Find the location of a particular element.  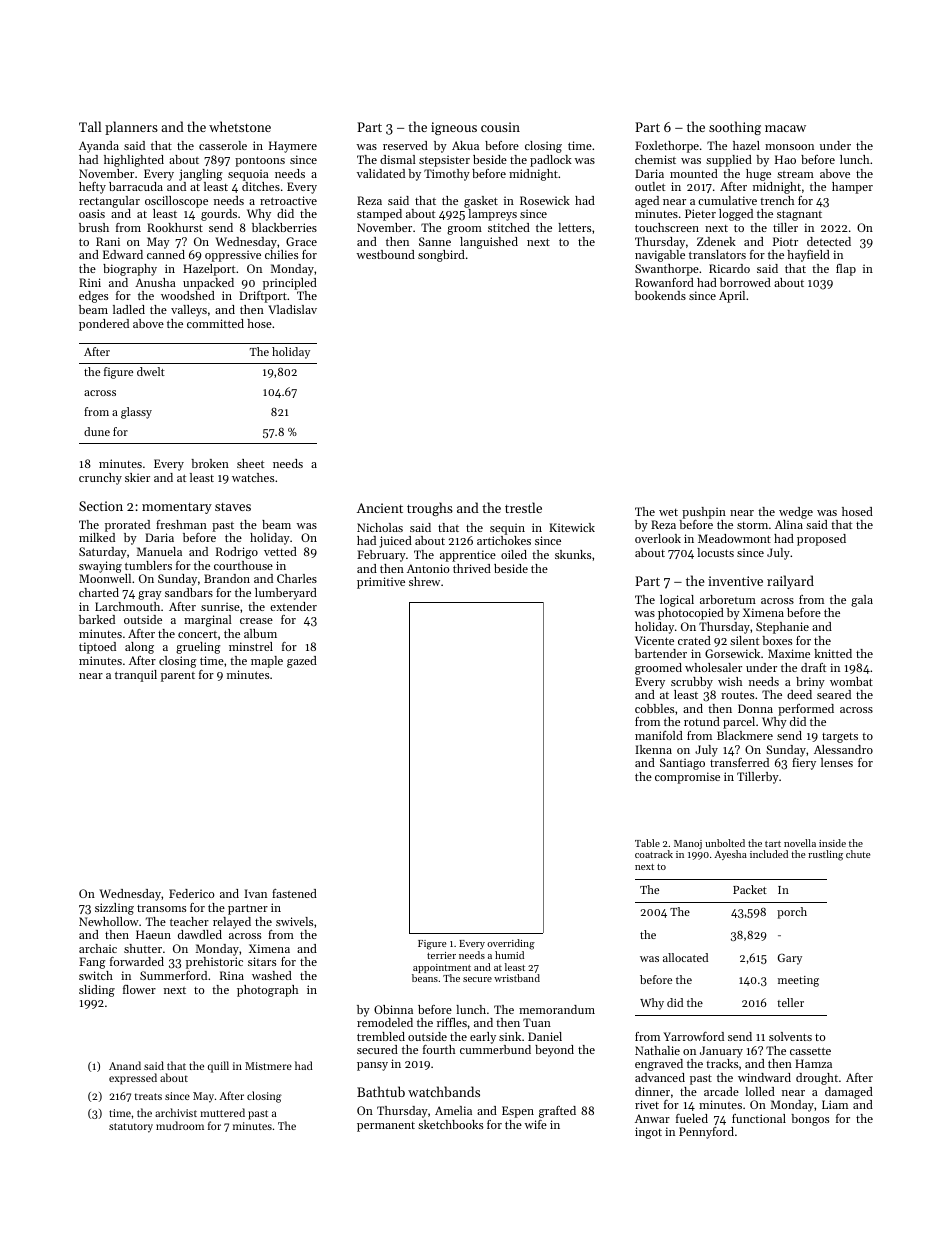

mudroom is located at coordinates (180, 1125).
